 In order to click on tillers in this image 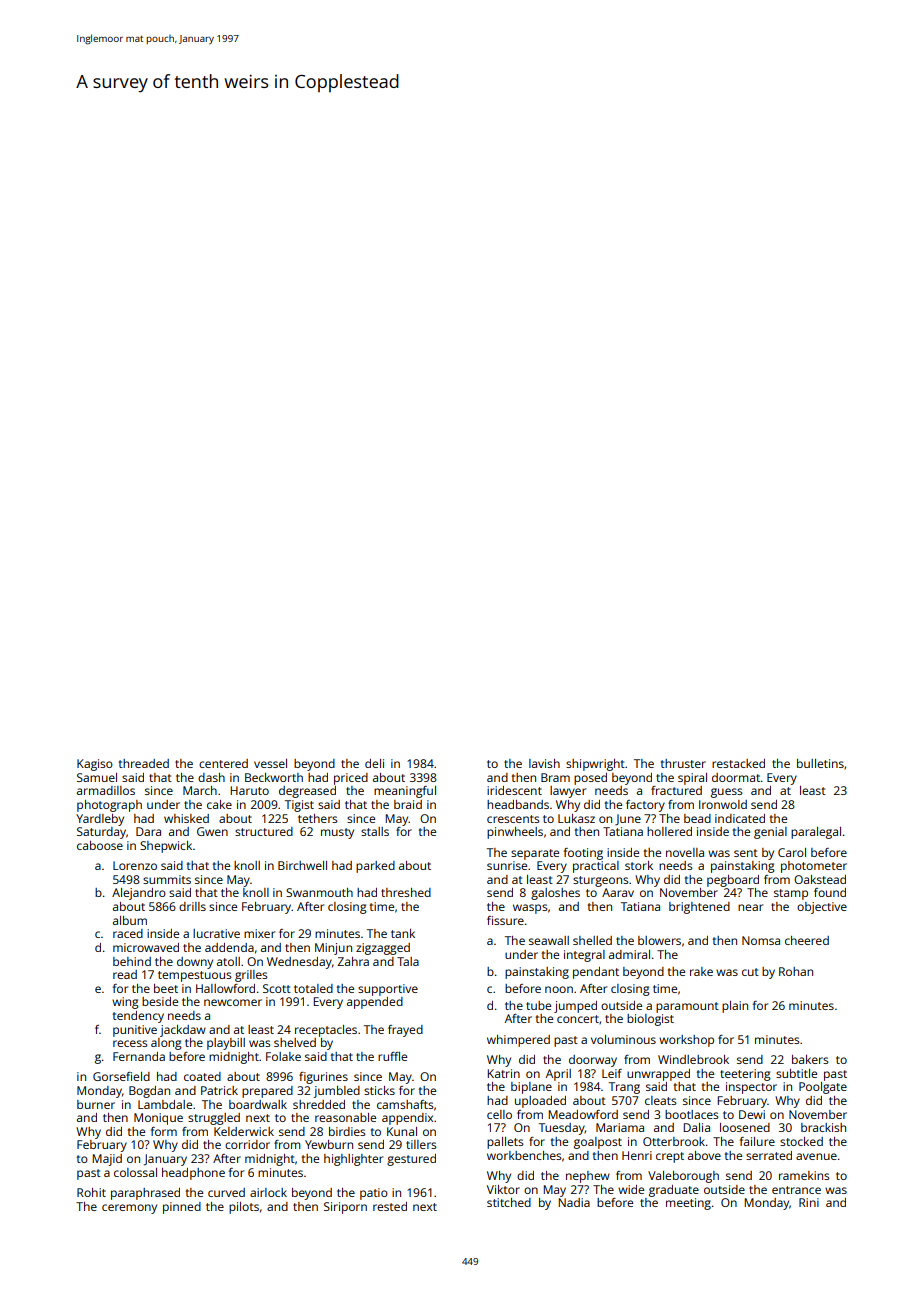, I will do `click(421, 1144)`.
